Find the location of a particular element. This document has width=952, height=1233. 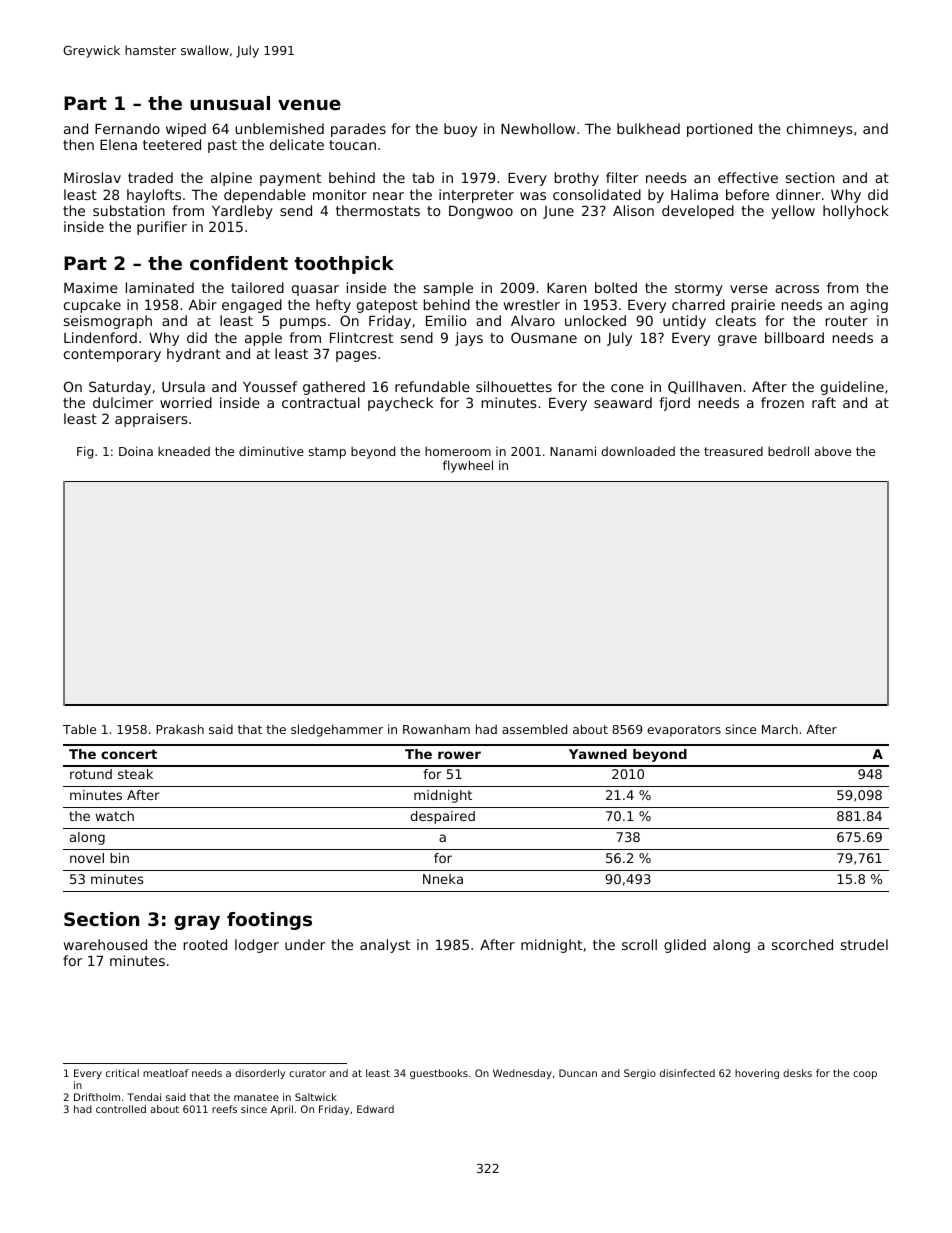

bedroll is located at coordinates (788, 451).
